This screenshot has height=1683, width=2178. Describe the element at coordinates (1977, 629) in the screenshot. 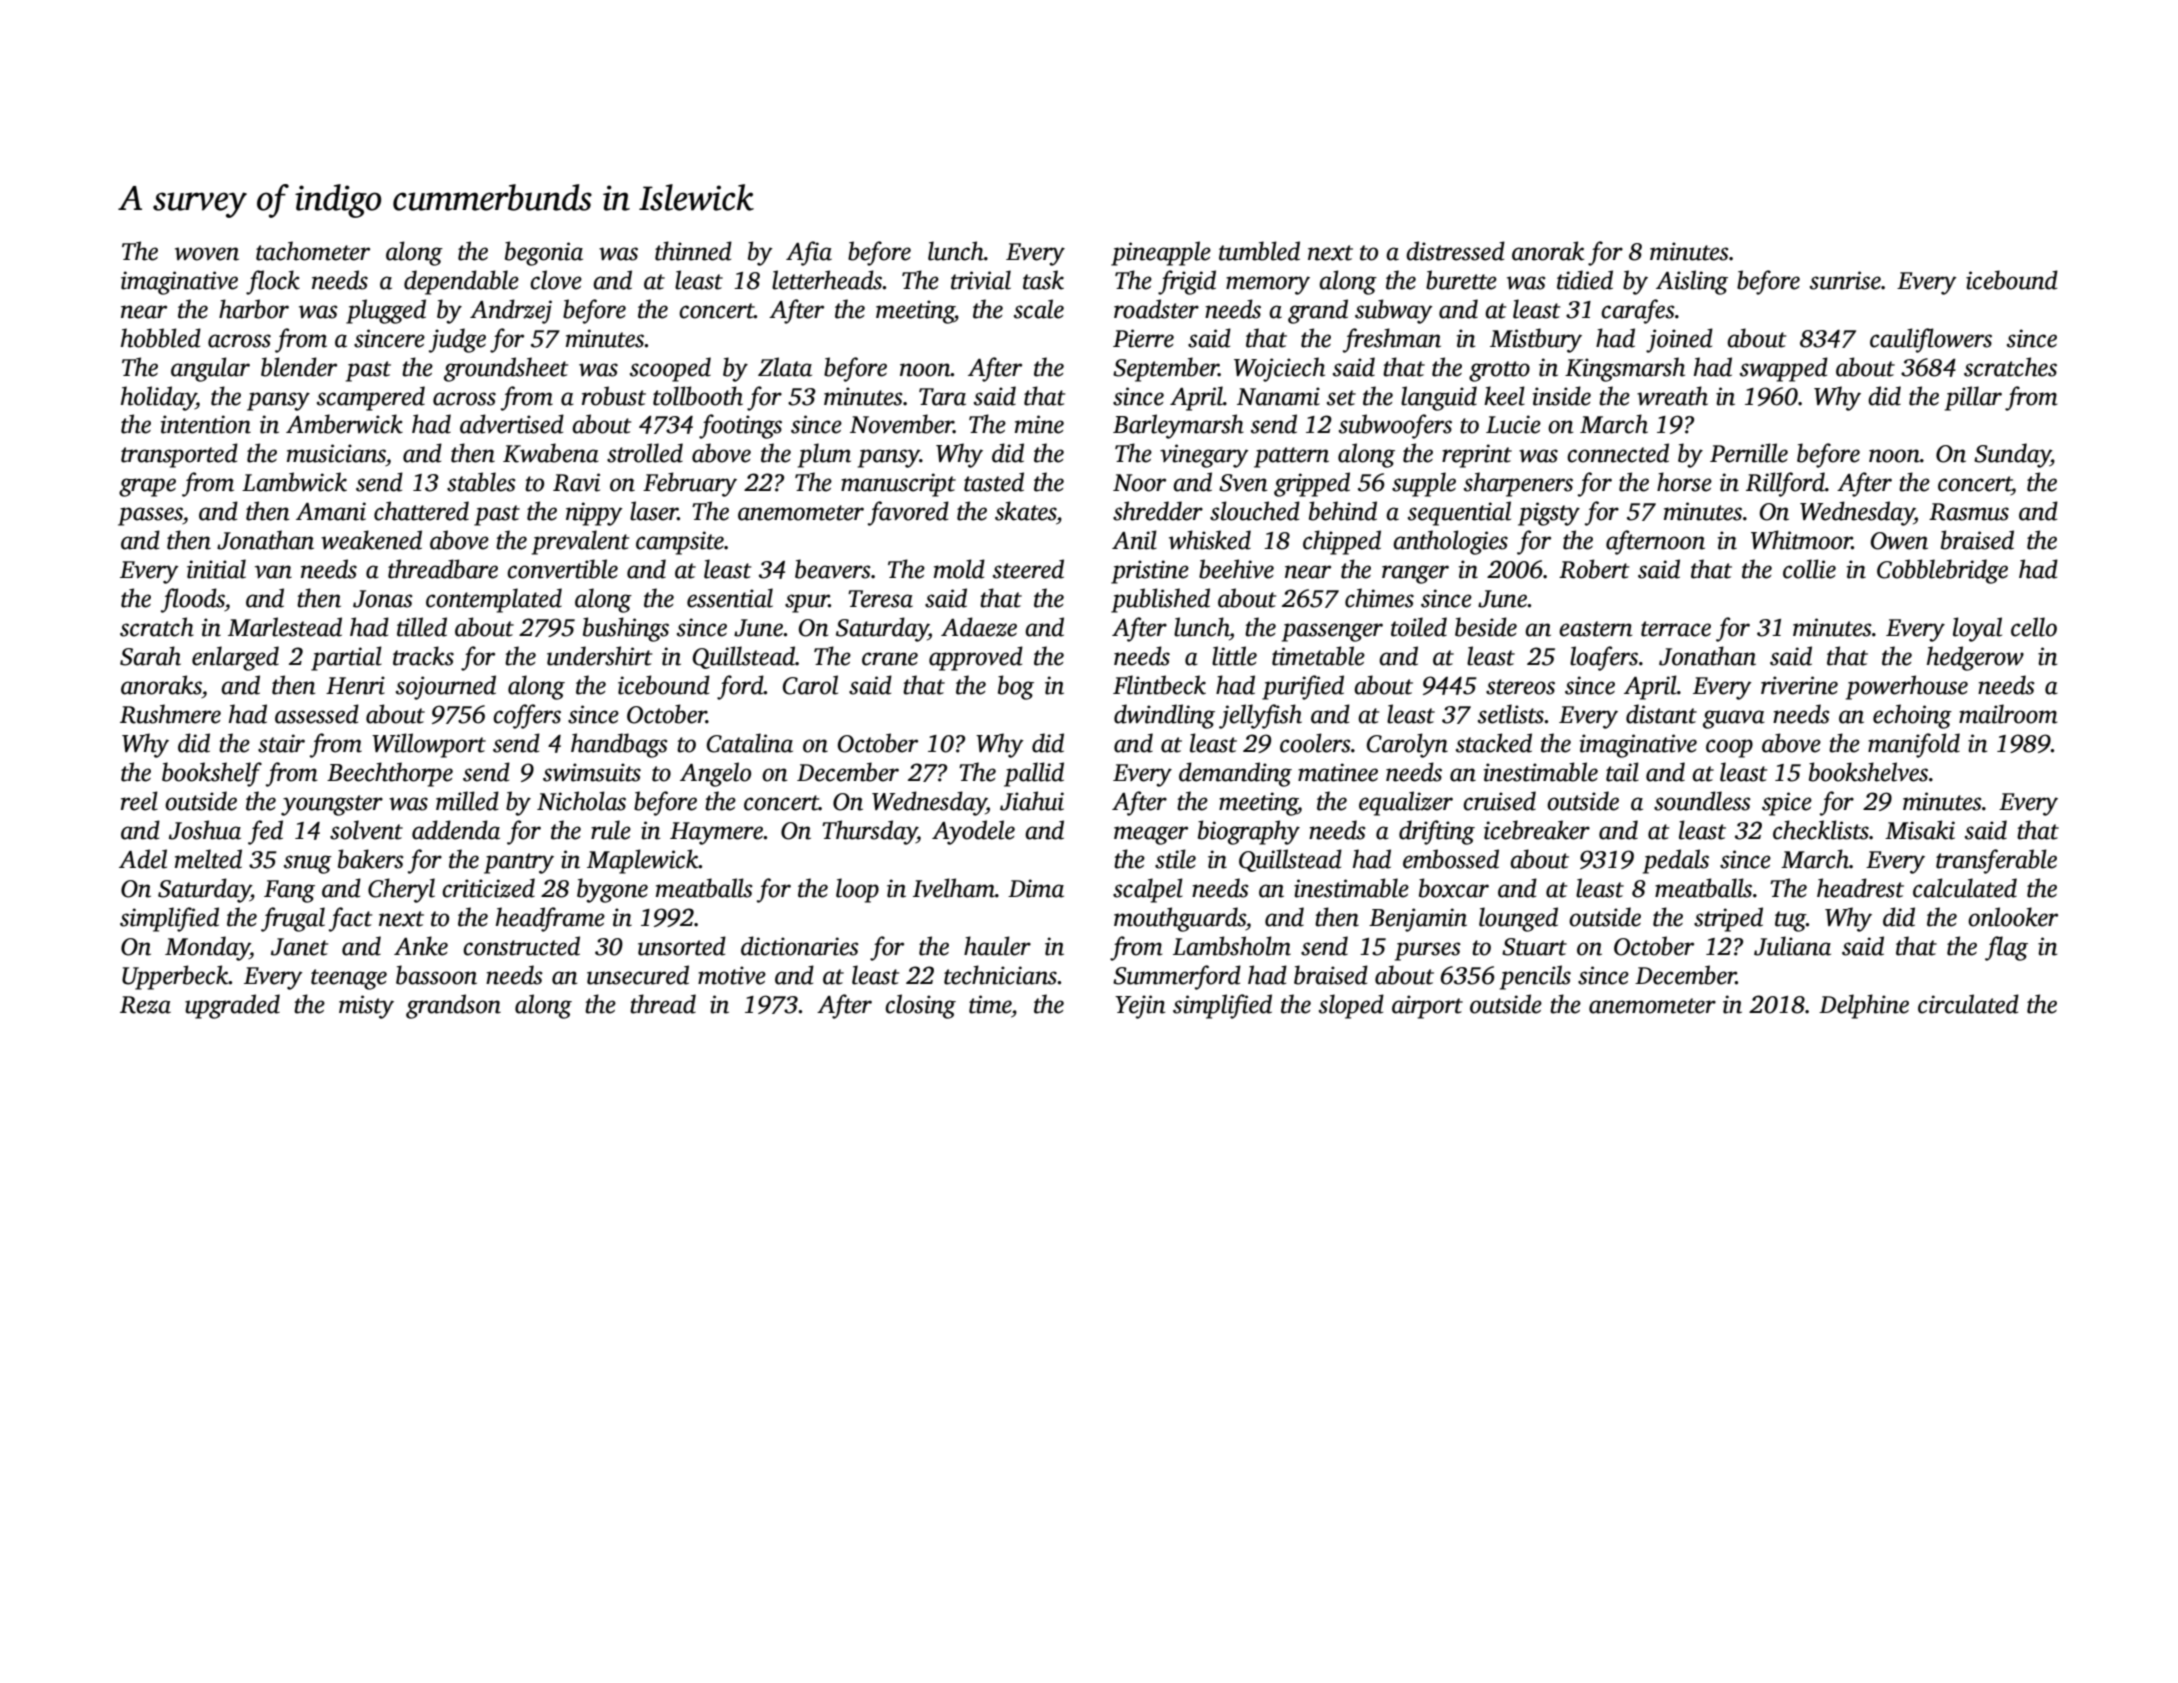

I see `loyal` at that location.
